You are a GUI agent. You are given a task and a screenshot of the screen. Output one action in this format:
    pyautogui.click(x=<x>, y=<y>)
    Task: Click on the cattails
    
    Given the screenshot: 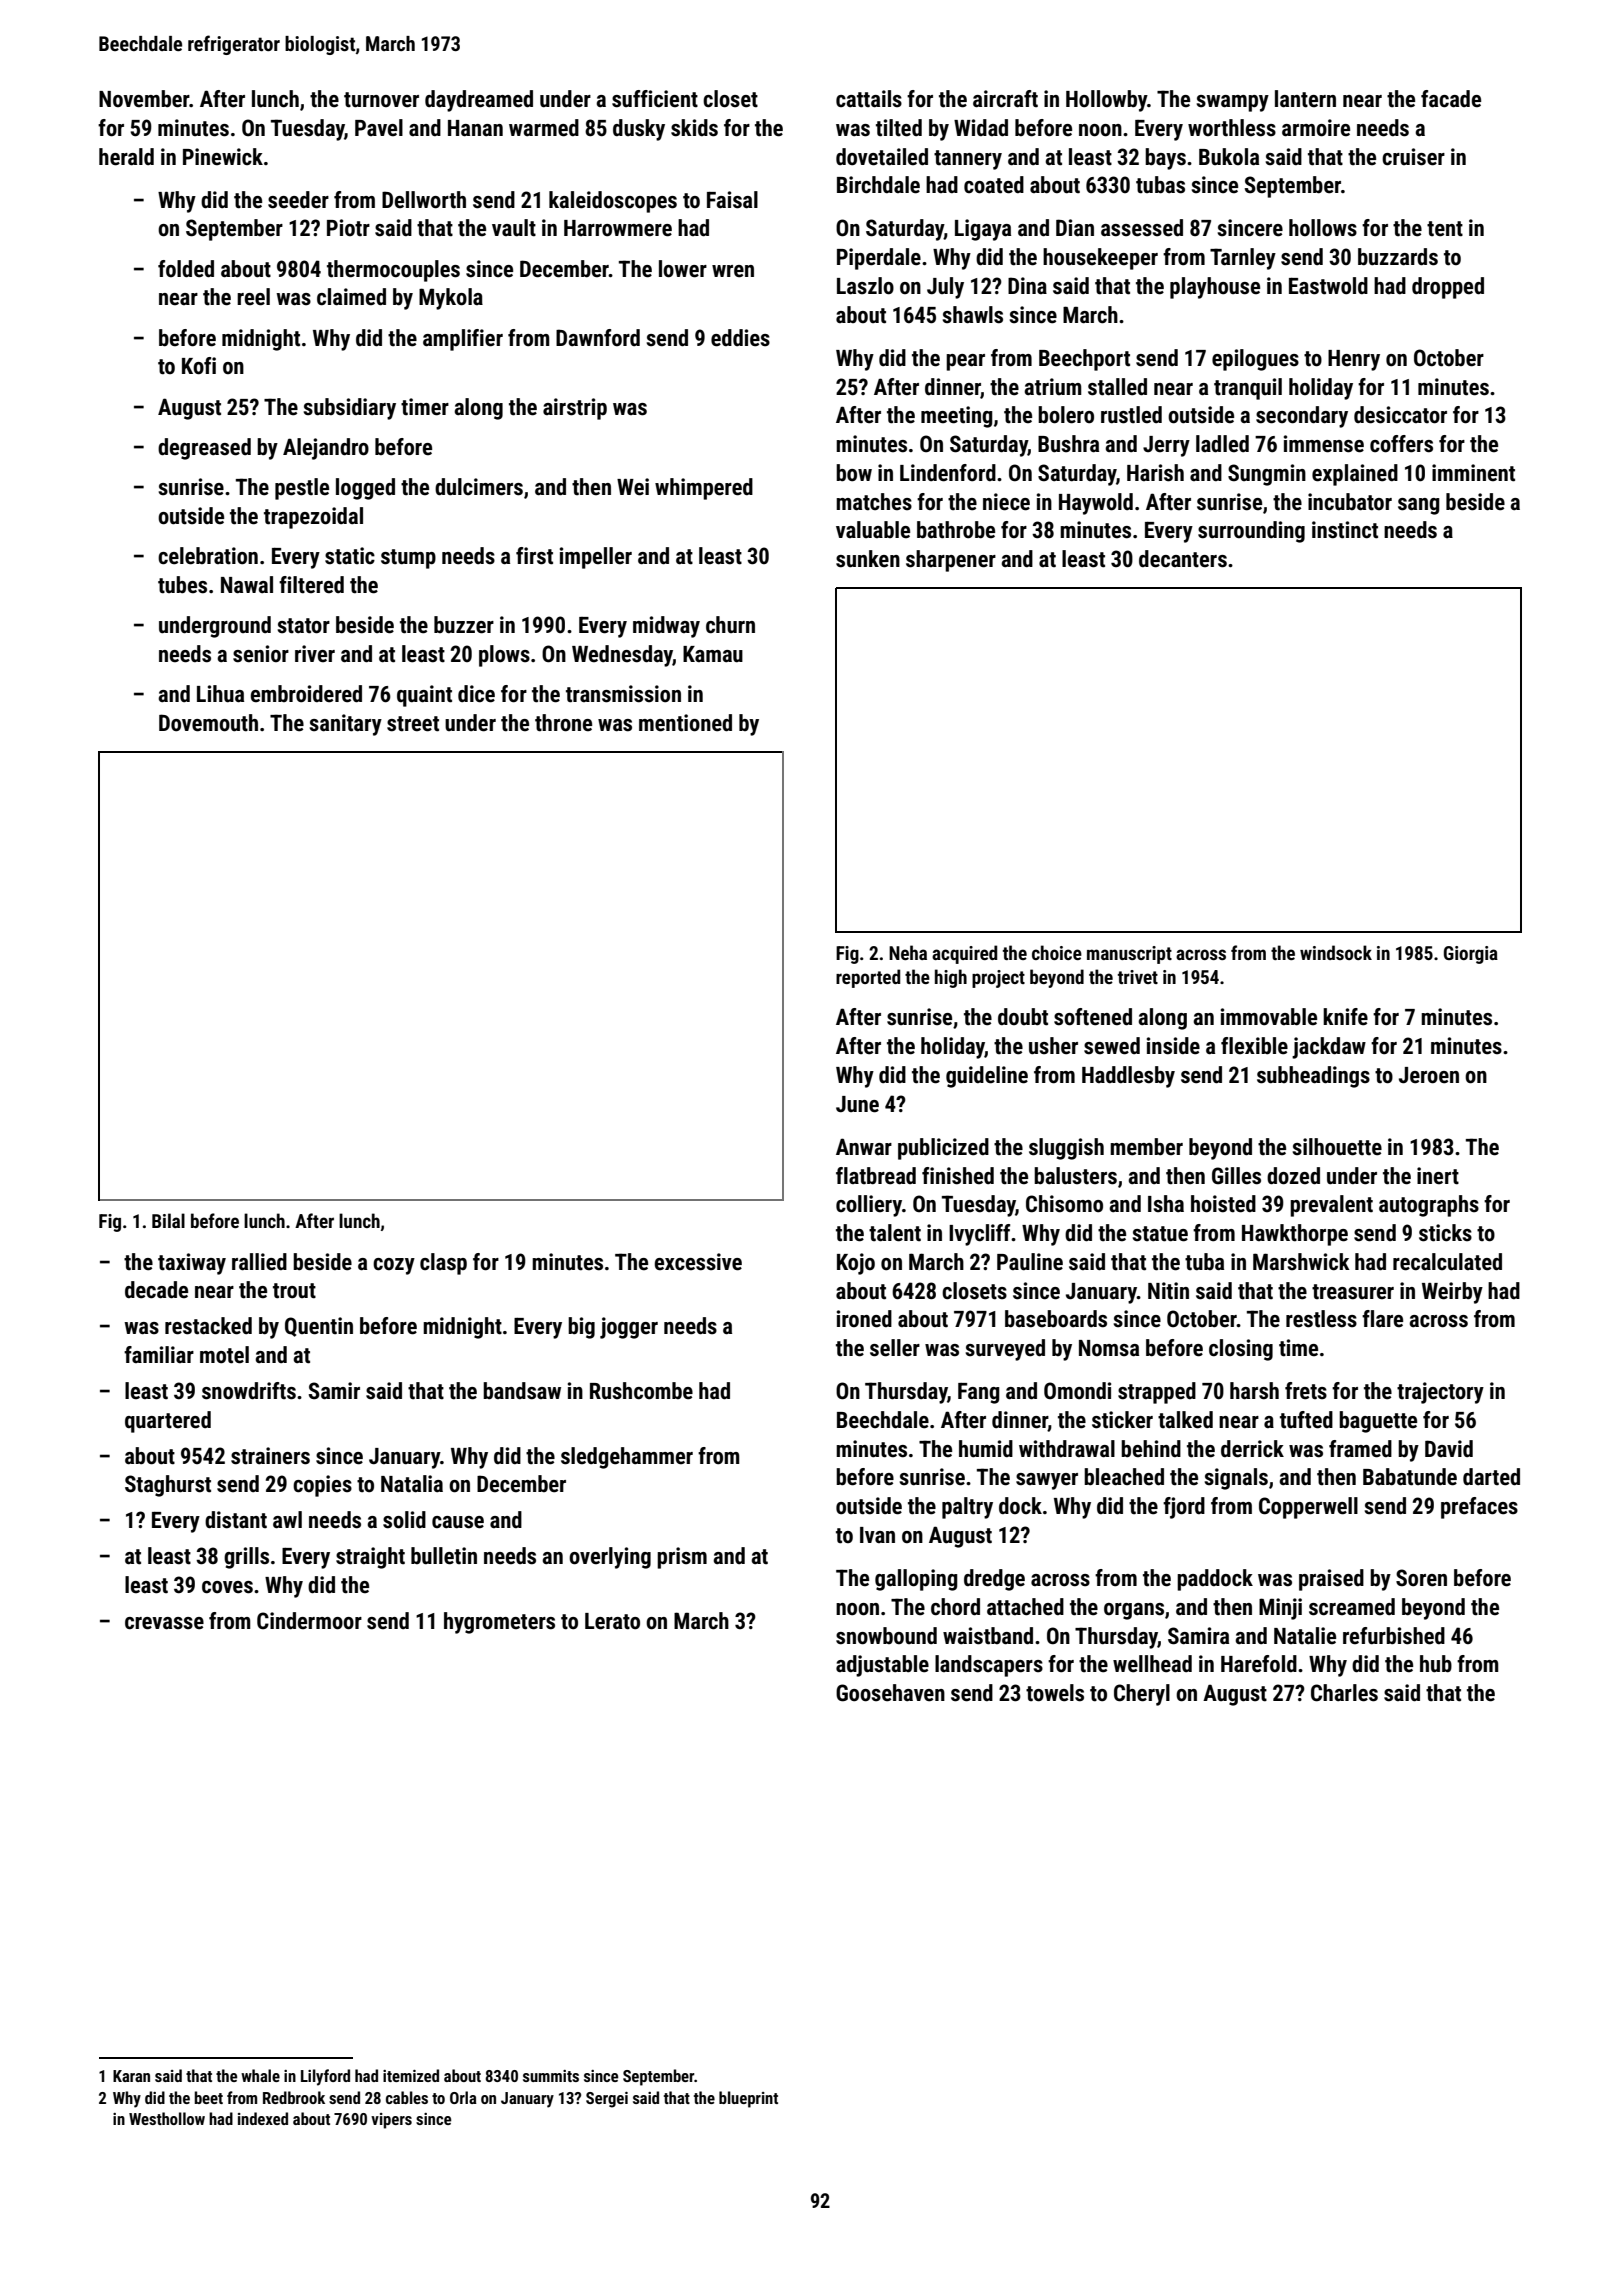 What is the action you would take?
    pyautogui.click(x=869, y=99)
